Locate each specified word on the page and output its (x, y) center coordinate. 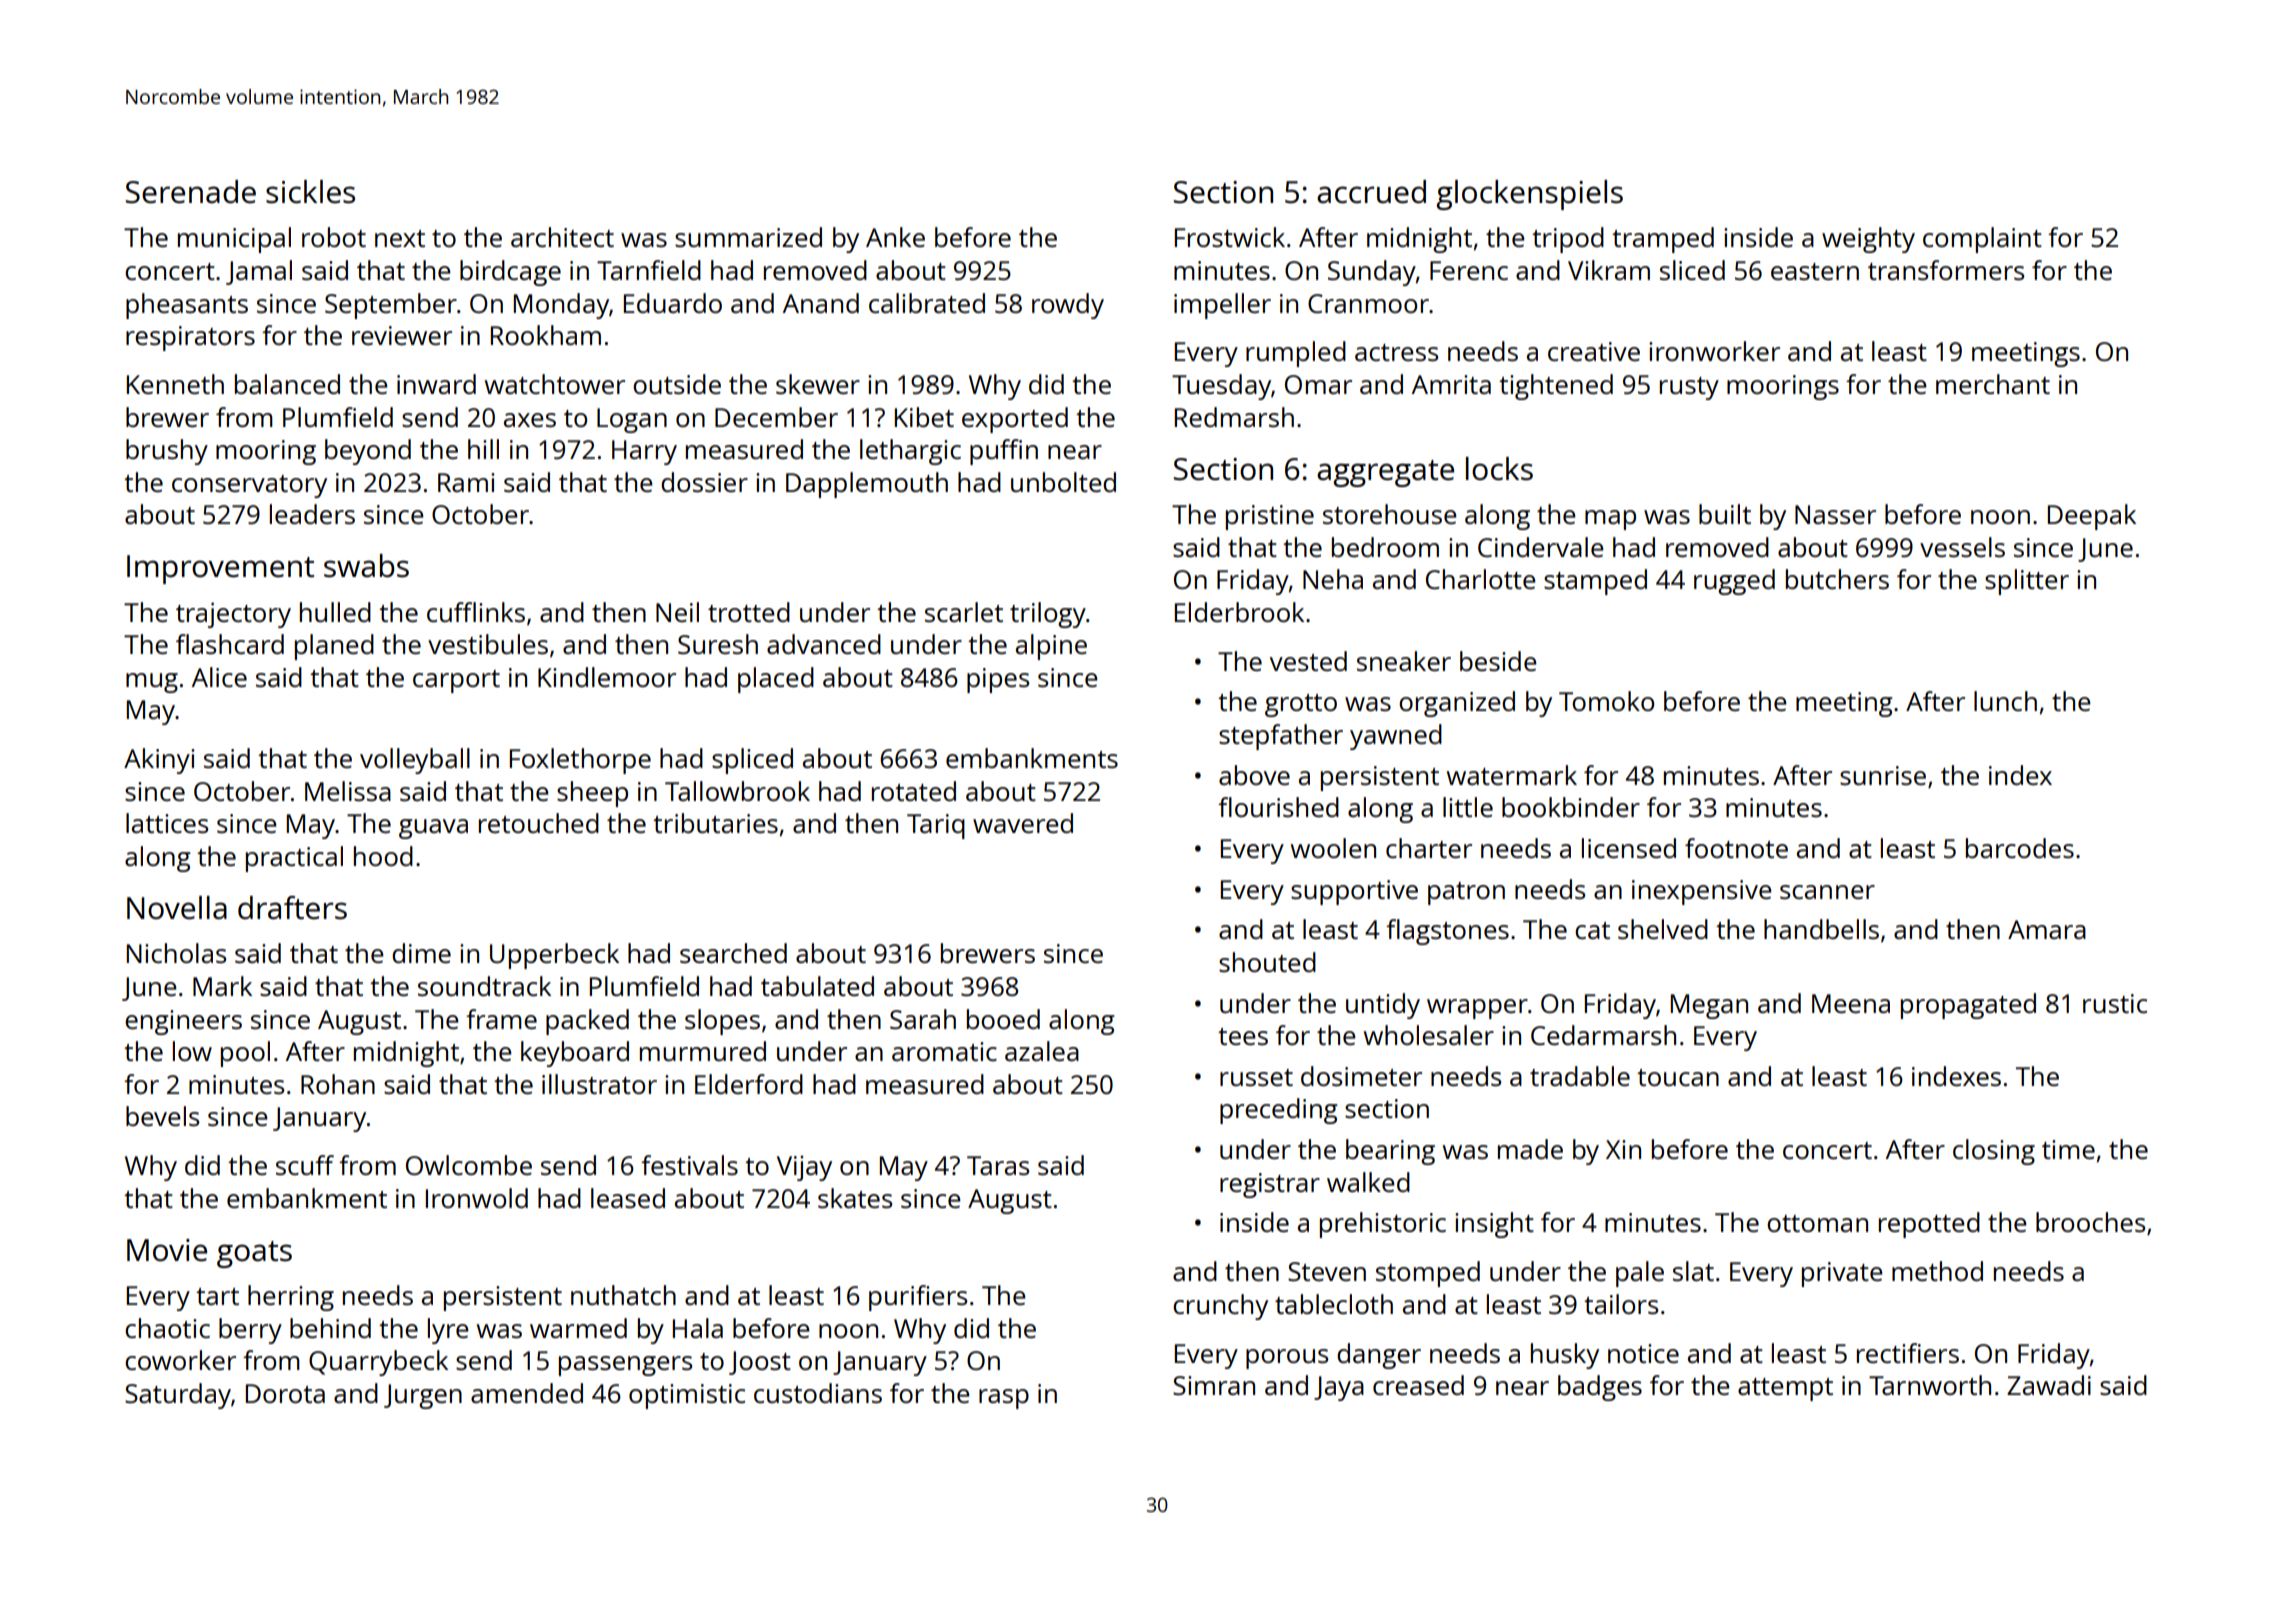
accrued (1371, 192)
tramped (1663, 240)
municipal (234, 240)
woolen (1333, 848)
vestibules (488, 644)
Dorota (285, 1393)
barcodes (2020, 848)
